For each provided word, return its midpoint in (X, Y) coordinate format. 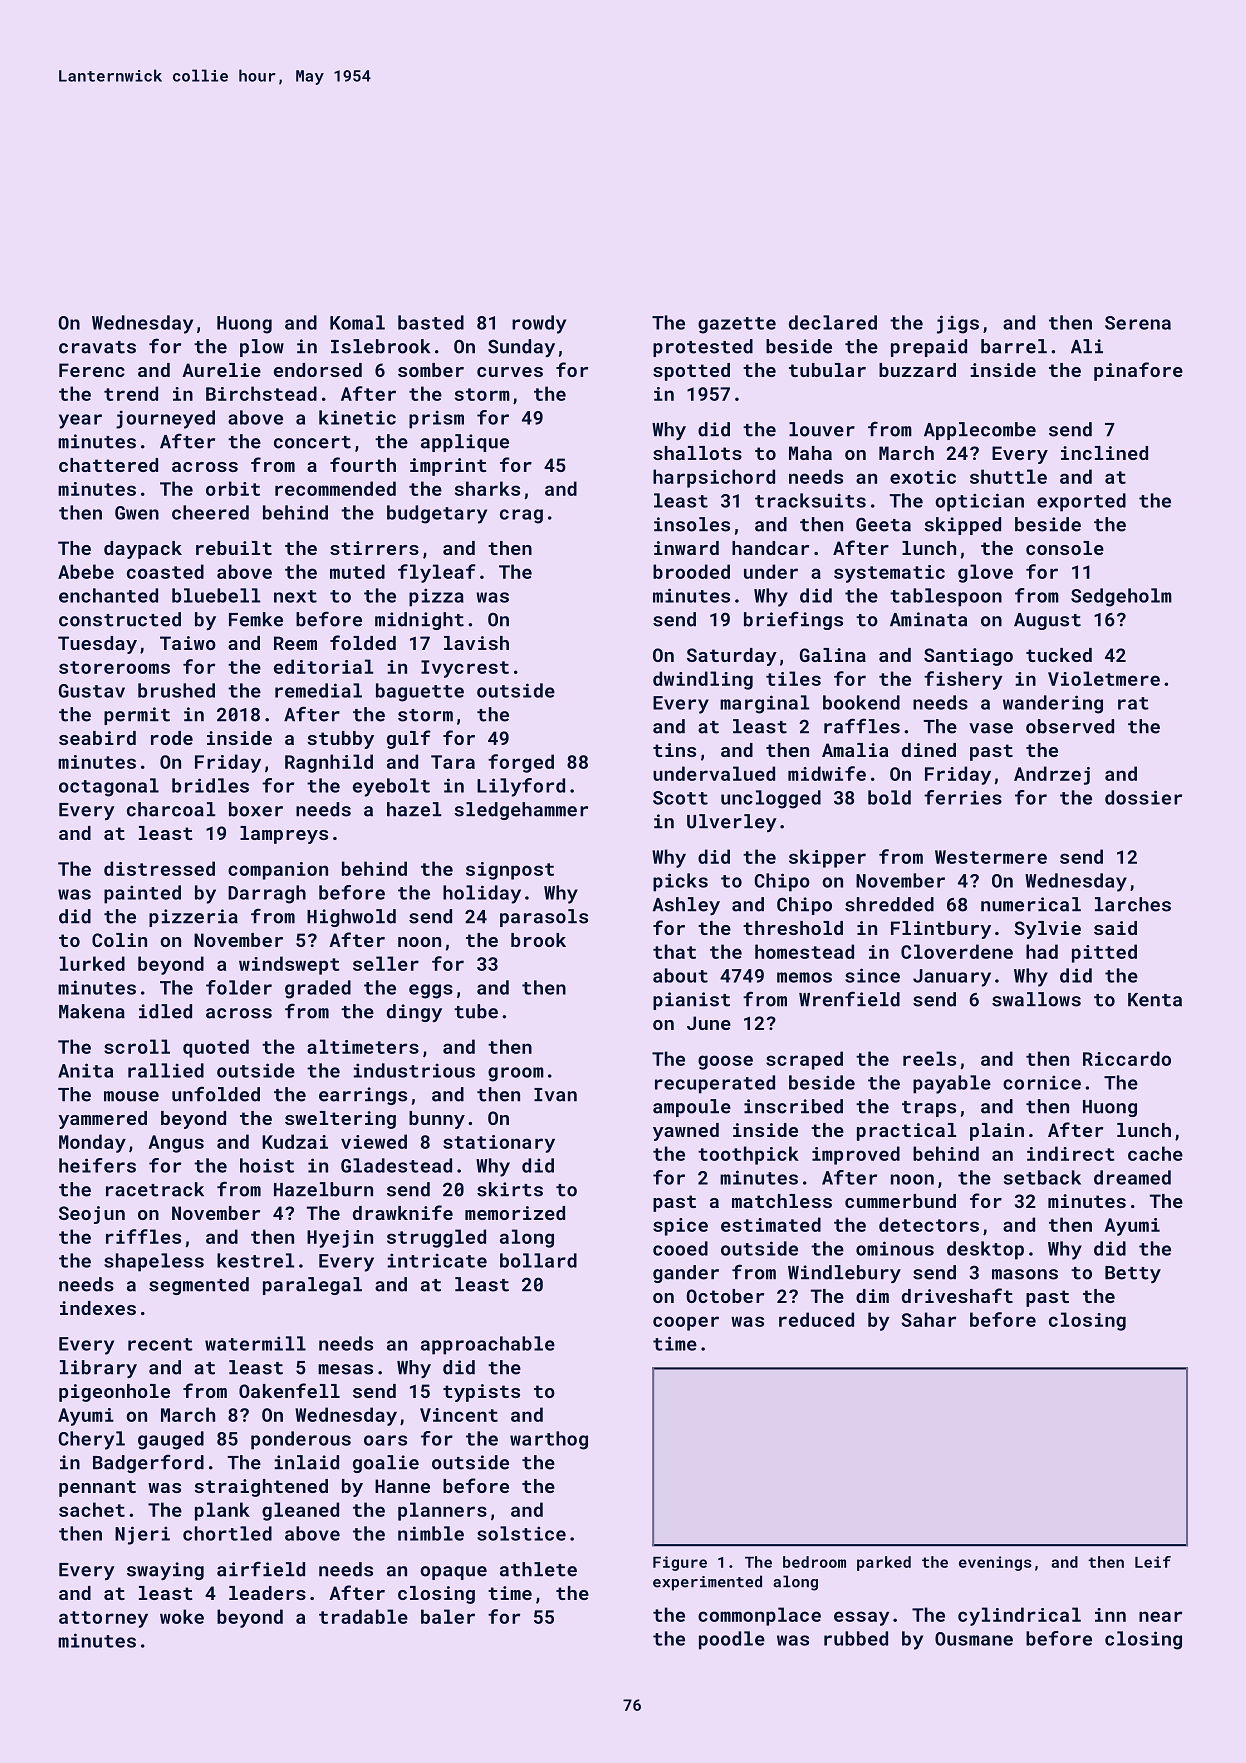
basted (431, 322)
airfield (261, 1569)
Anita (85, 1070)
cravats (97, 347)
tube (476, 1011)
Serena (1138, 323)
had (1042, 951)
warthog (549, 1440)
